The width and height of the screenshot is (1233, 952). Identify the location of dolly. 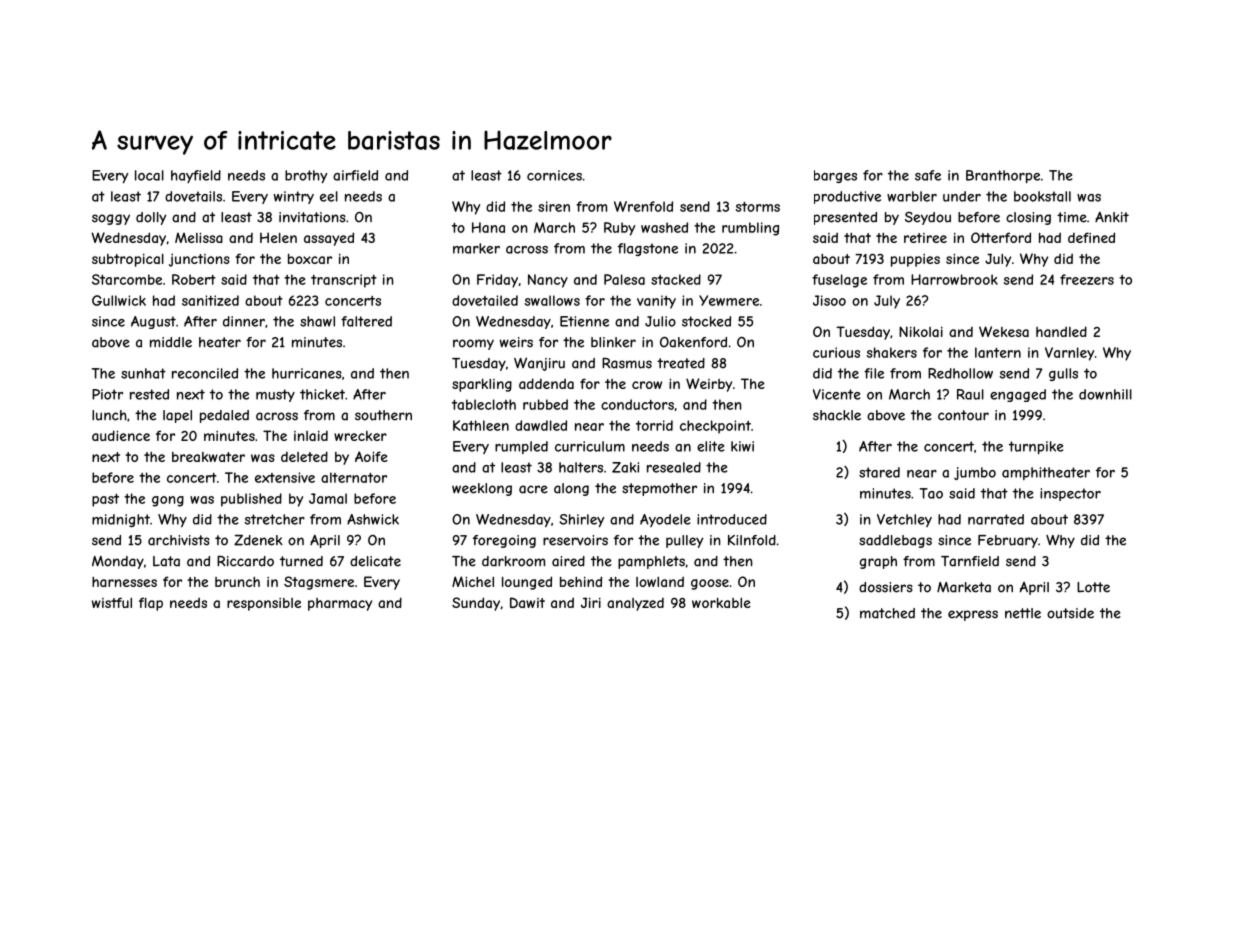
(151, 218).
